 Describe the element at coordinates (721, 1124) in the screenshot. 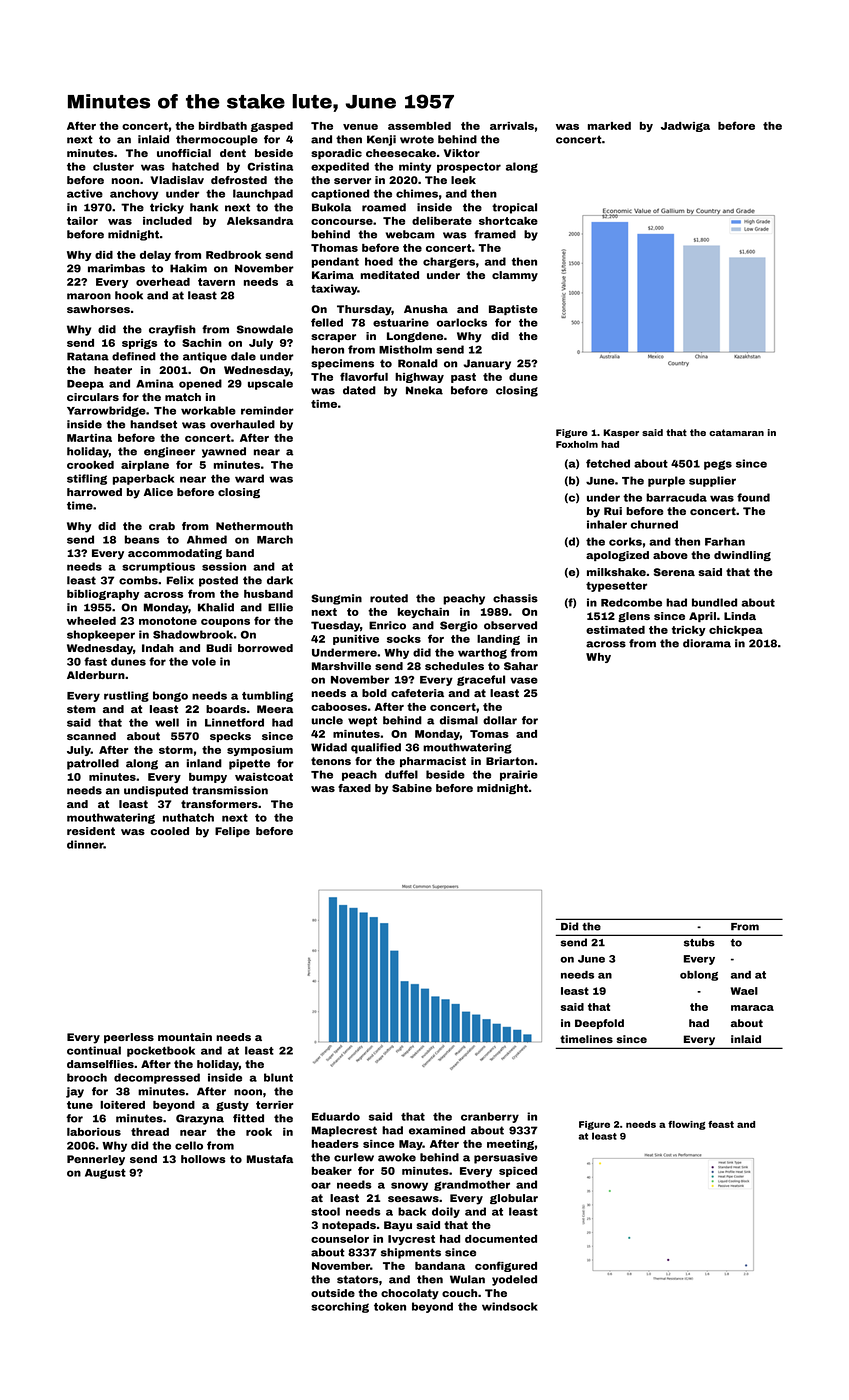

I see `feast` at that location.
